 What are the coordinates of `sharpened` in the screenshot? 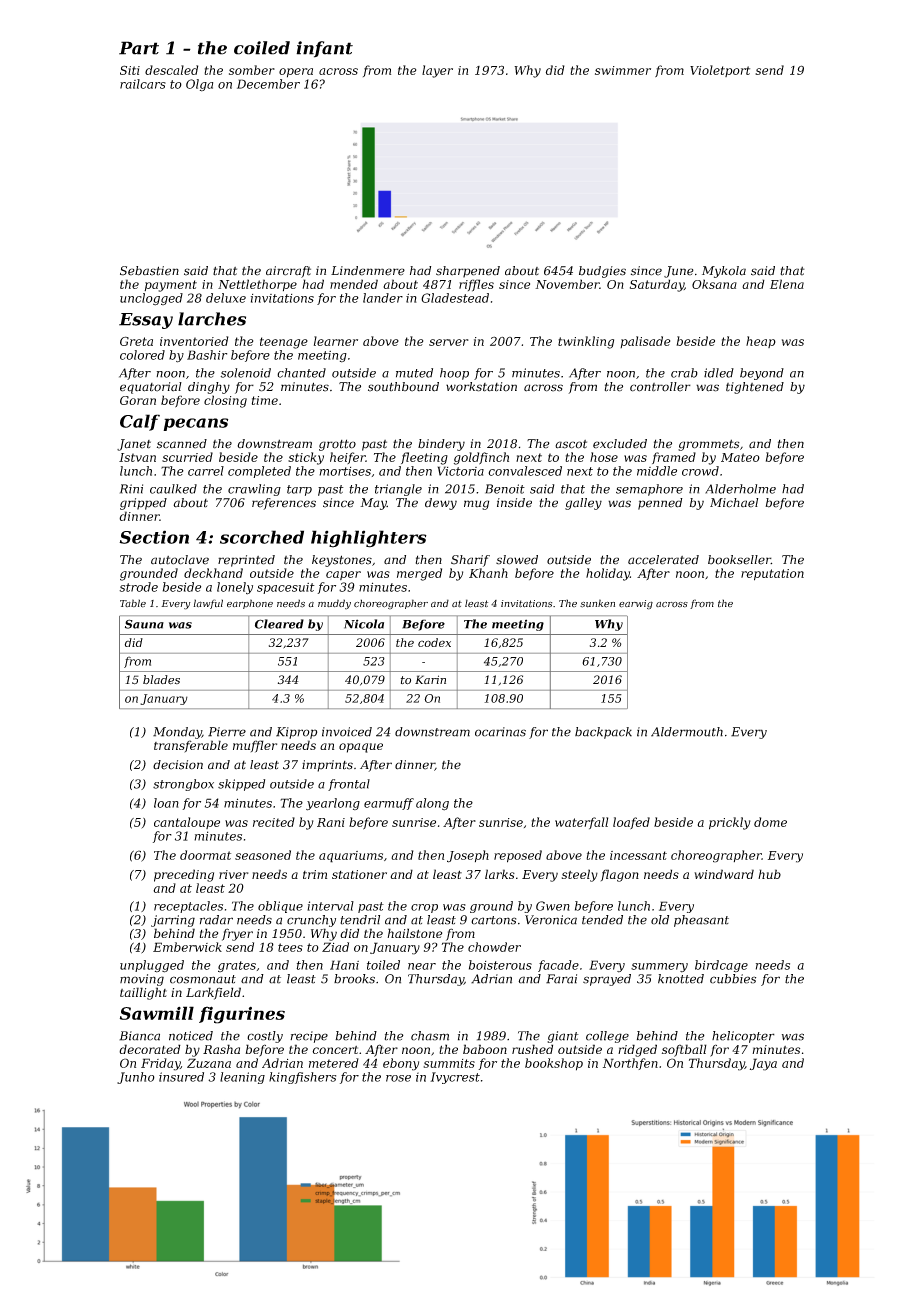 It's located at (468, 272).
